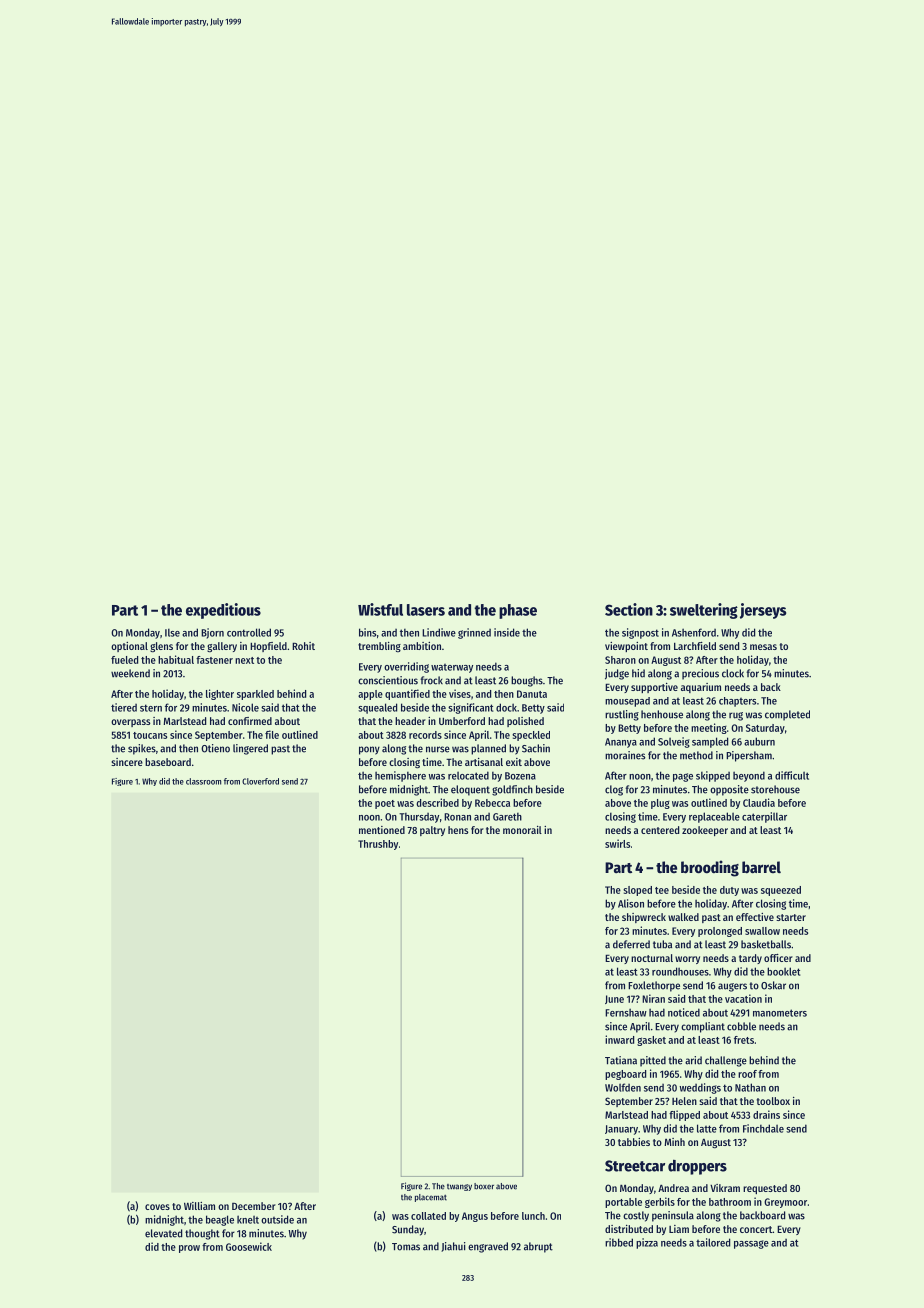  What do you see at coordinates (507, 817) in the screenshot?
I see `Gareth` at bounding box center [507, 817].
